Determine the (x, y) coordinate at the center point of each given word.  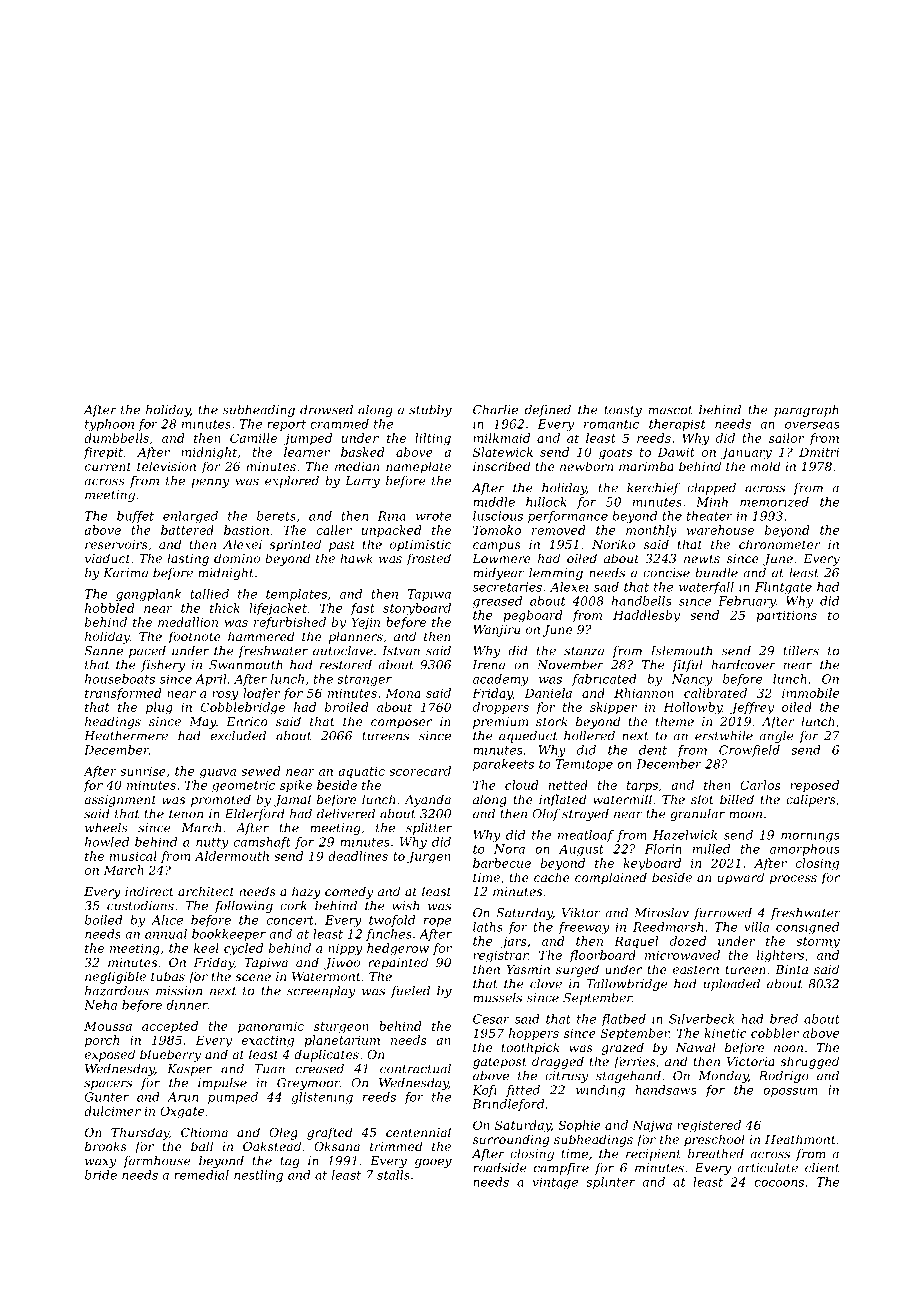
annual (166, 934)
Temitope (584, 765)
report (286, 425)
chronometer (780, 544)
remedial (201, 1175)
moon (745, 815)
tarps (642, 787)
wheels (106, 828)
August (581, 850)
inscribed (502, 466)
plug (159, 708)
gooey (433, 1163)
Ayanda (427, 800)
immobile (810, 693)
